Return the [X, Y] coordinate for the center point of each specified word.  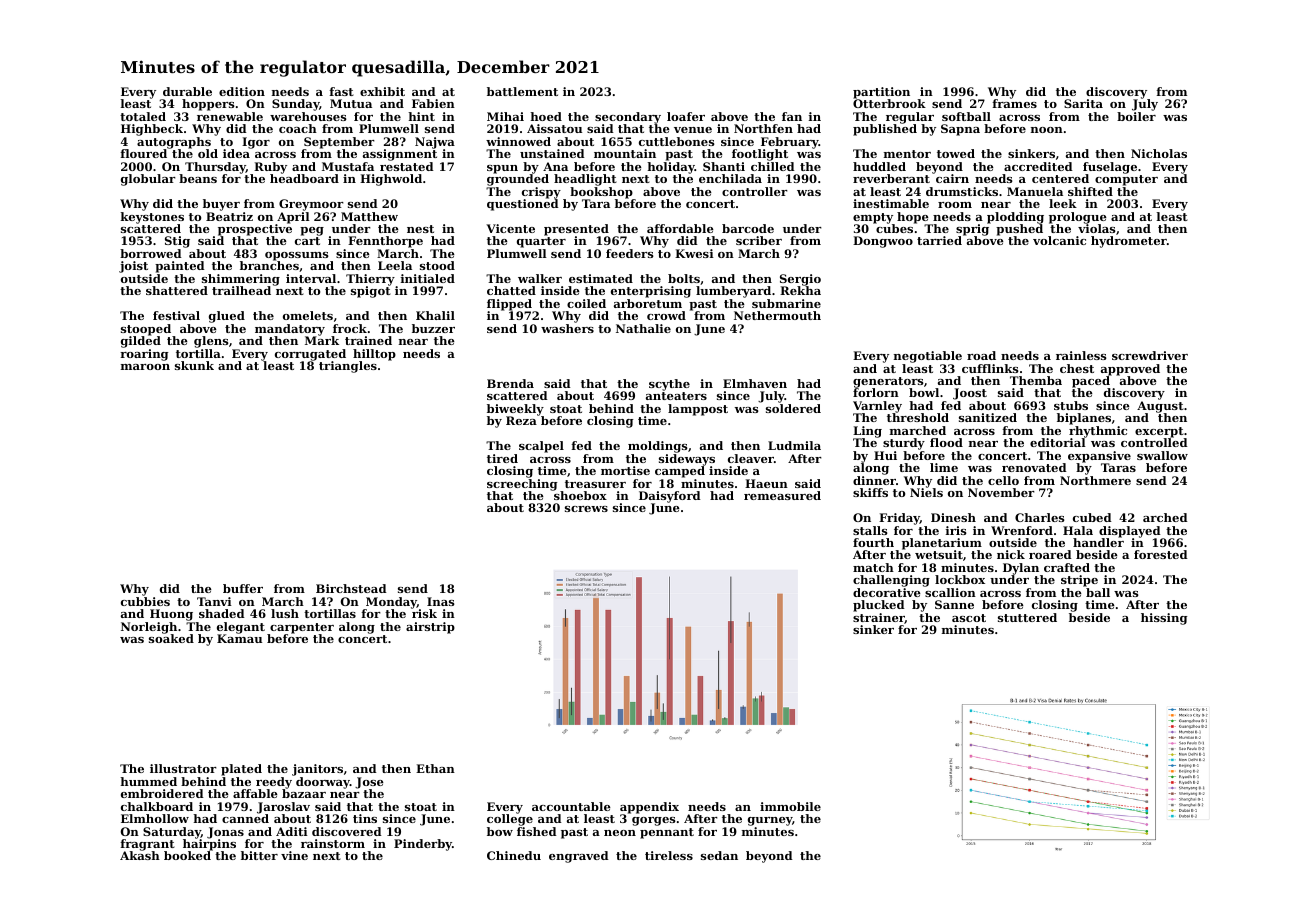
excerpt [1159, 432]
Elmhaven [755, 383]
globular [148, 180]
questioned [523, 205]
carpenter [302, 628]
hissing [1164, 619]
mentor [907, 154]
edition [242, 91]
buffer [243, 588]
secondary [628, 118]
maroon [145, 367]
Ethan [435, 768]
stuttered [1027, 617]
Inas [441, 601]
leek [1063, 203]
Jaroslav [283, 808]
